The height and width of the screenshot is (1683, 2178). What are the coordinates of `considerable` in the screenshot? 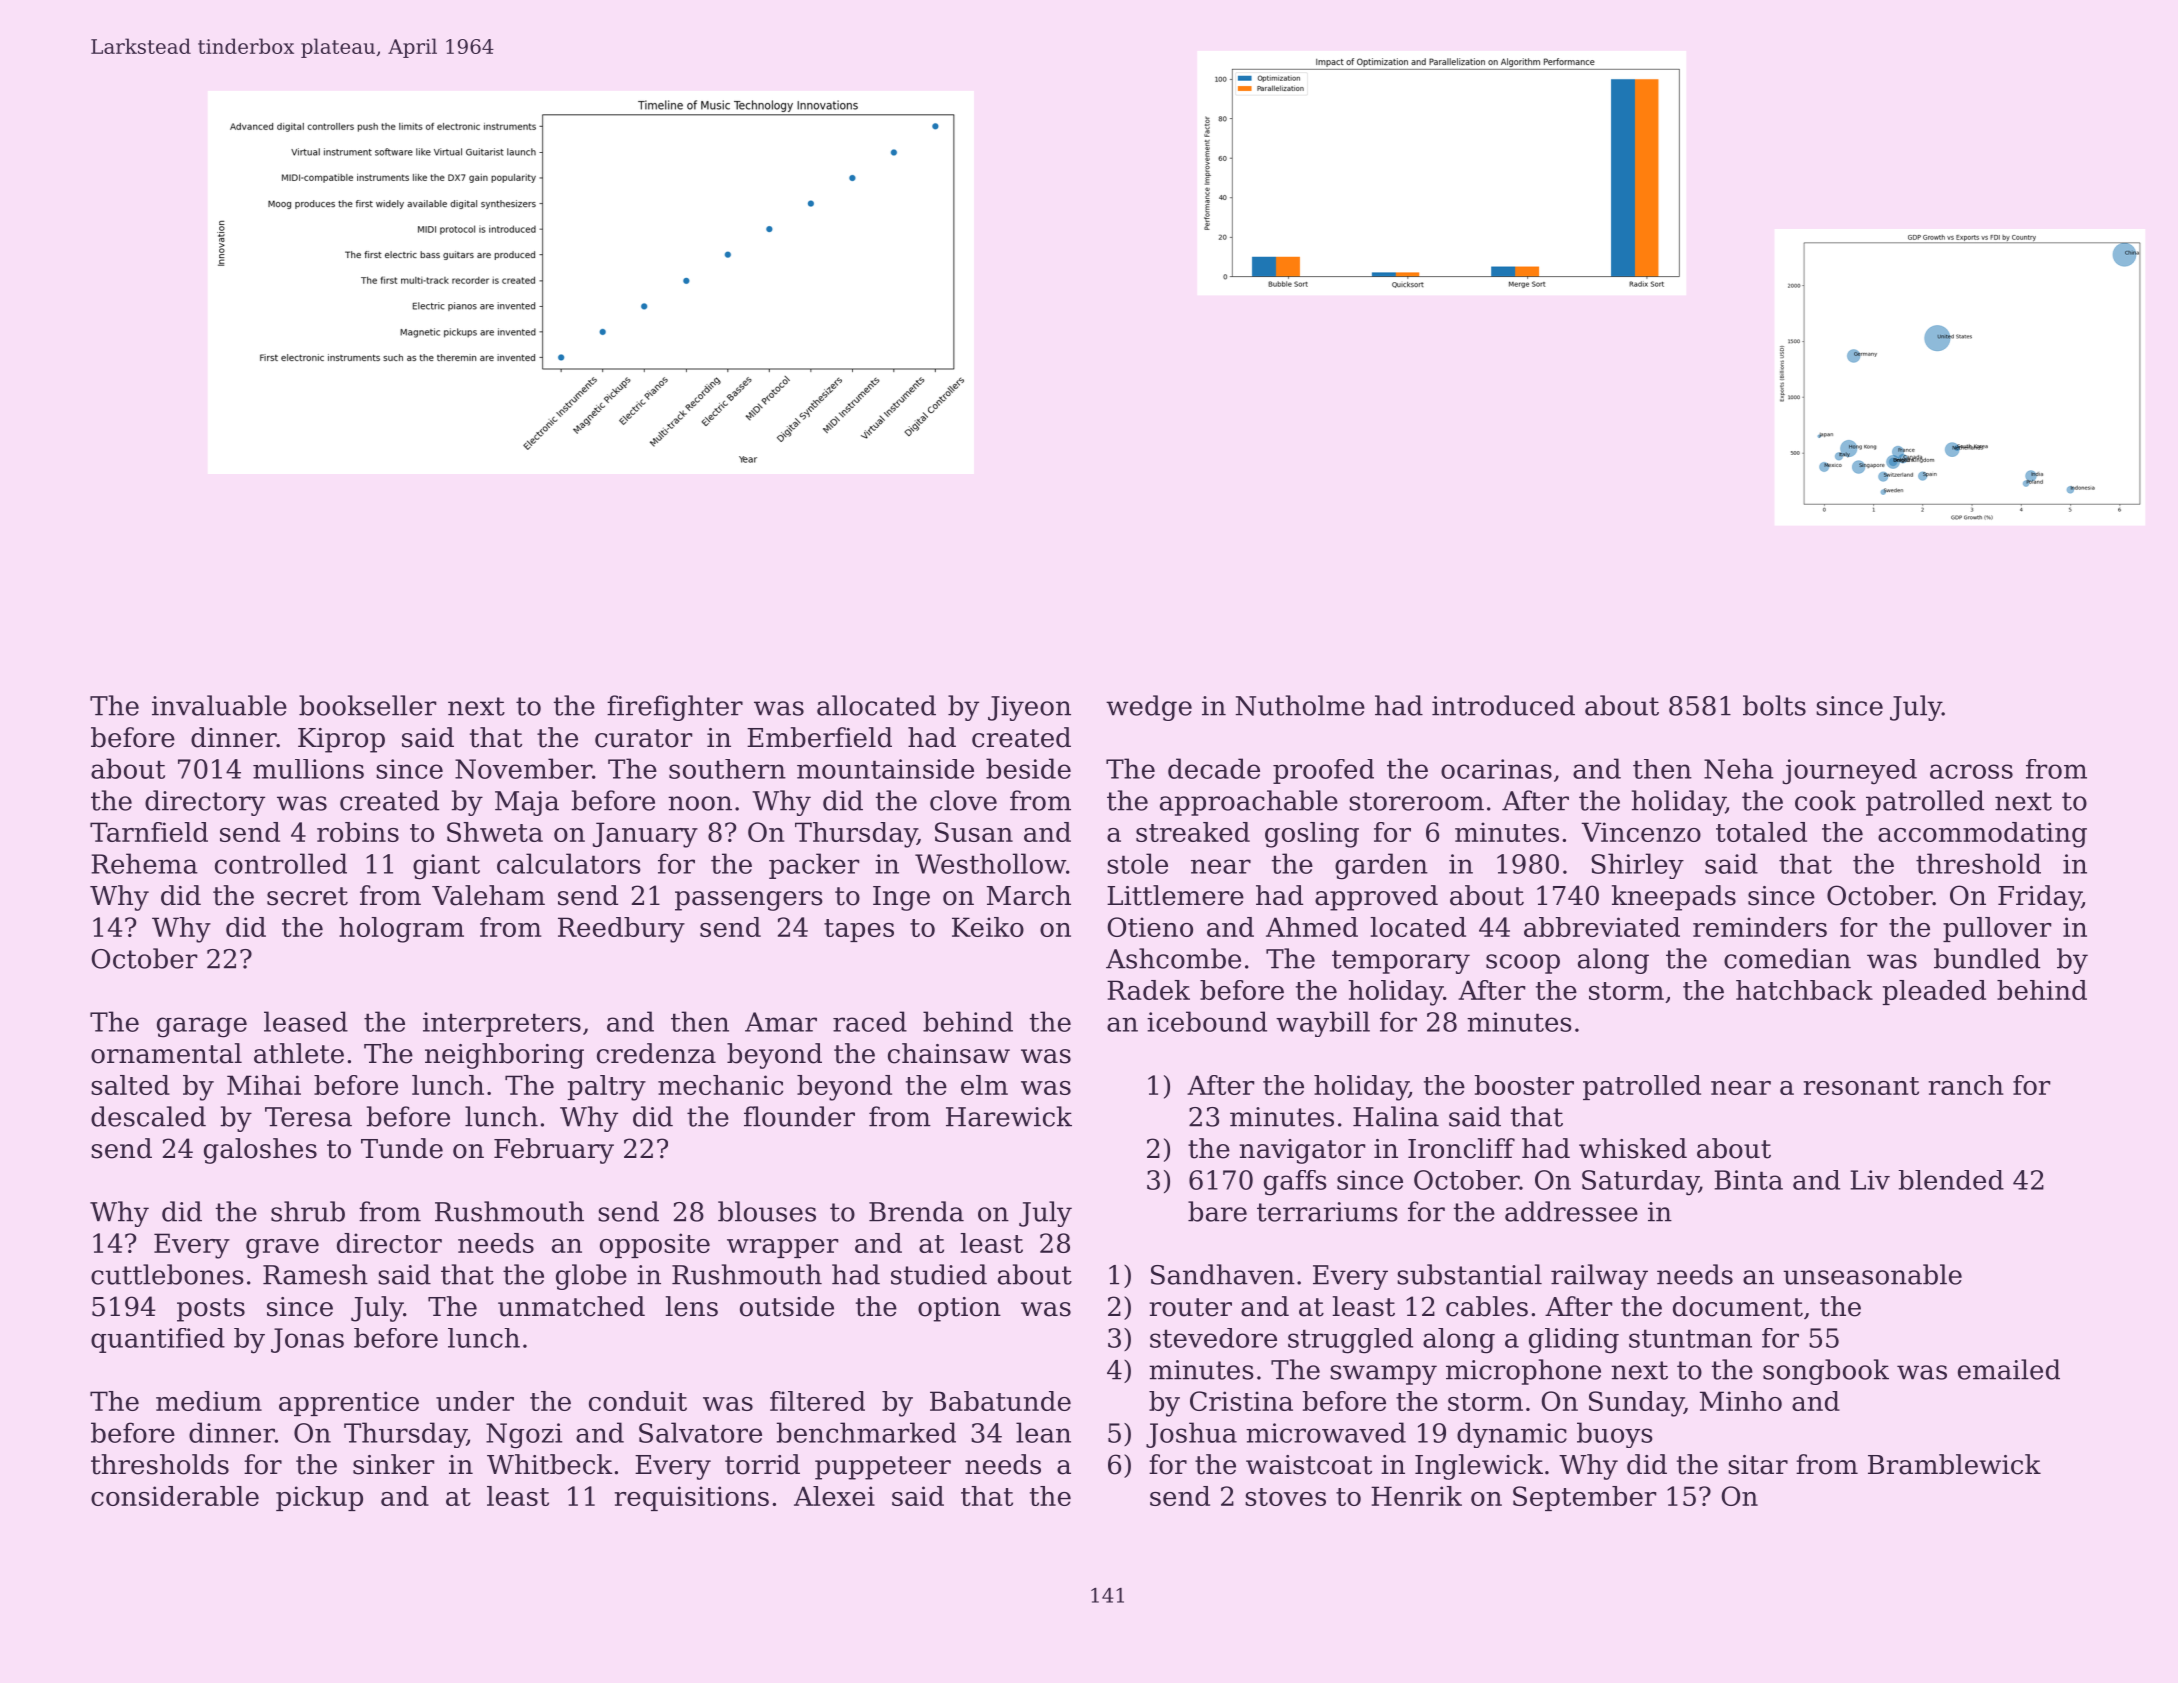 It's located at (175, 1496).
